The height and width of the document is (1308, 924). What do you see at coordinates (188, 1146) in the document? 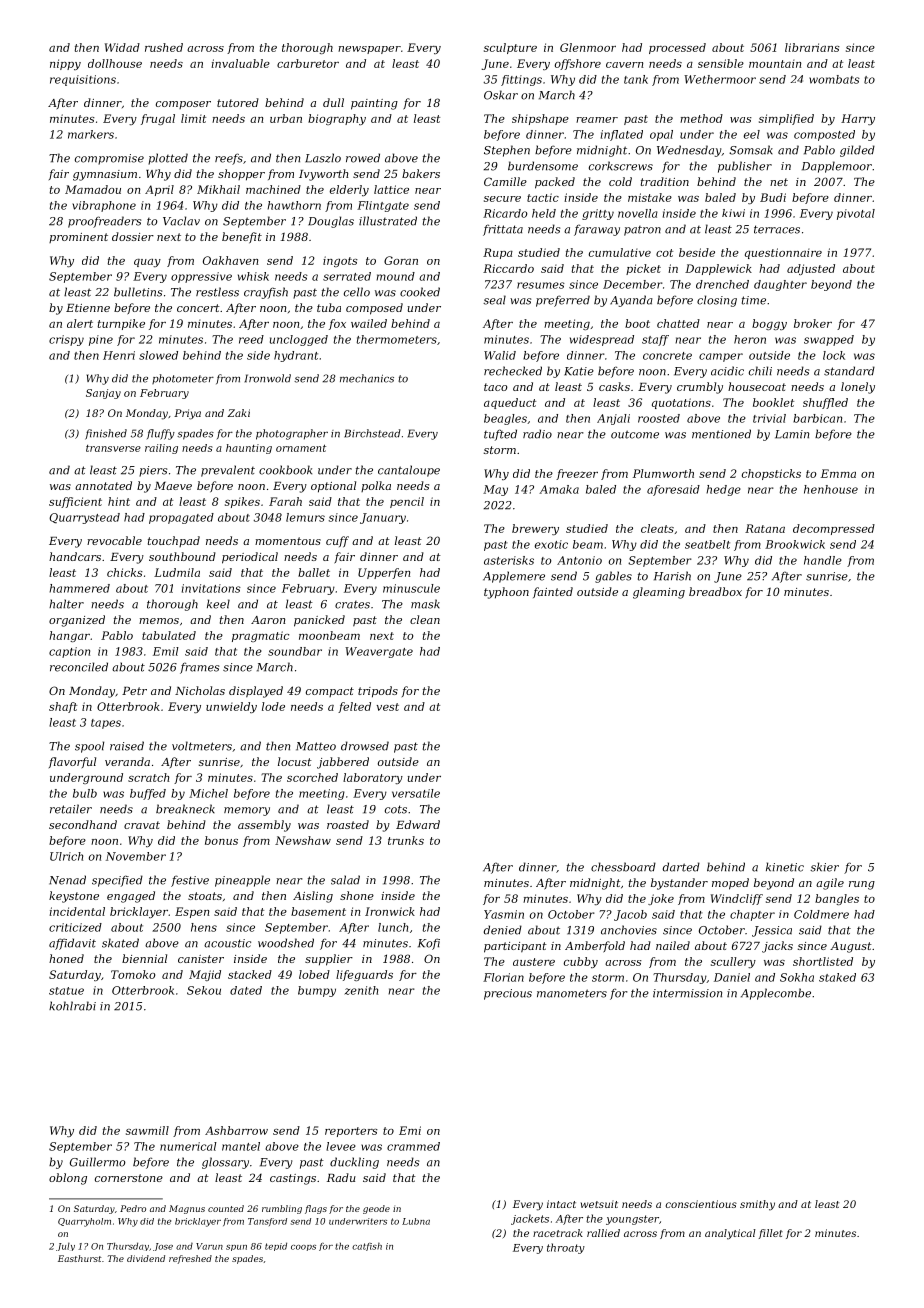
I see `numerical` at bounding box center [188, 1146].
